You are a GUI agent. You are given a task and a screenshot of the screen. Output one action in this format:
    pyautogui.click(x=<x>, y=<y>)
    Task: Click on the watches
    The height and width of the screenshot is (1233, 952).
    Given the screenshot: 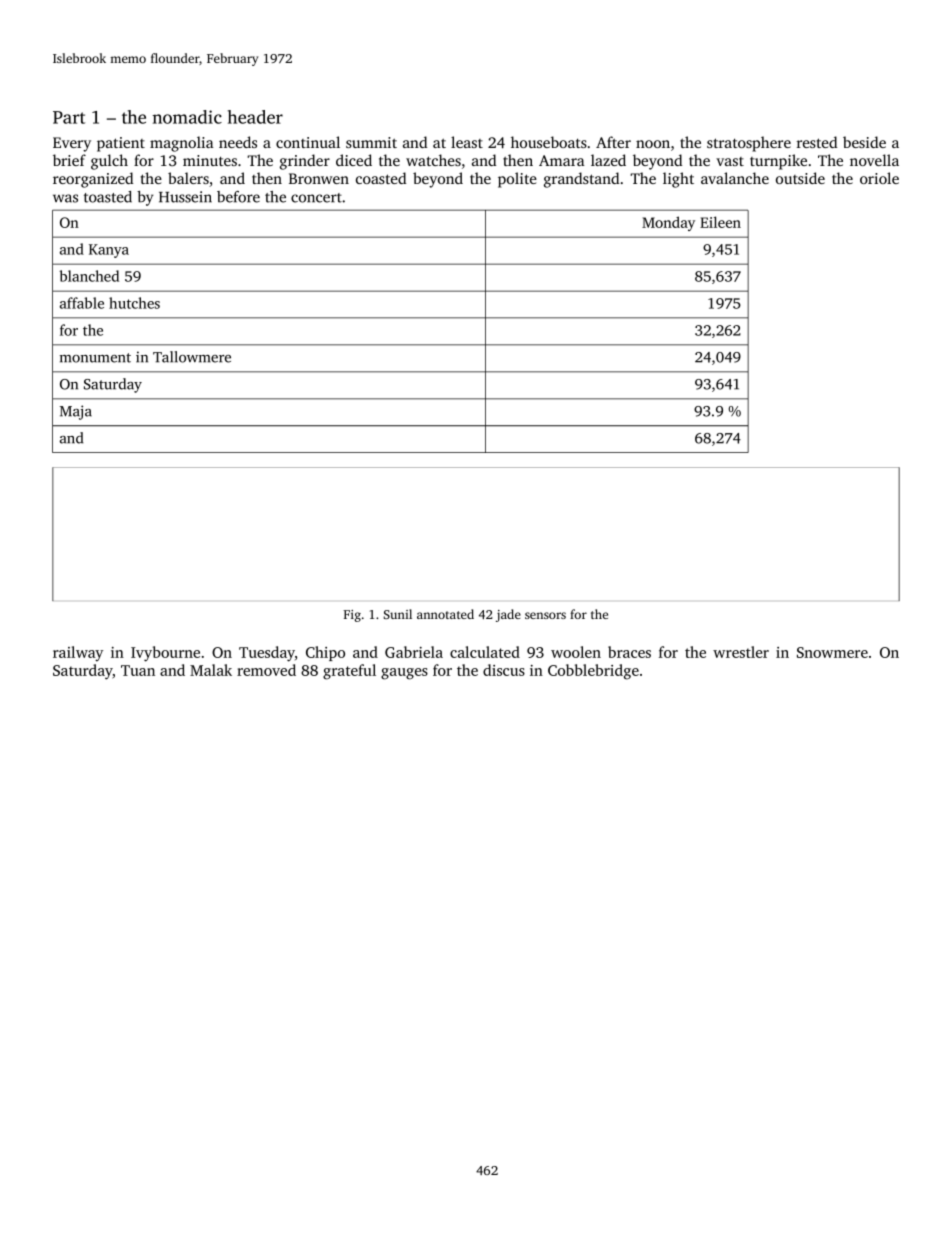 What is the action you would take?
    pyautogui.click(x=433, y=160)
